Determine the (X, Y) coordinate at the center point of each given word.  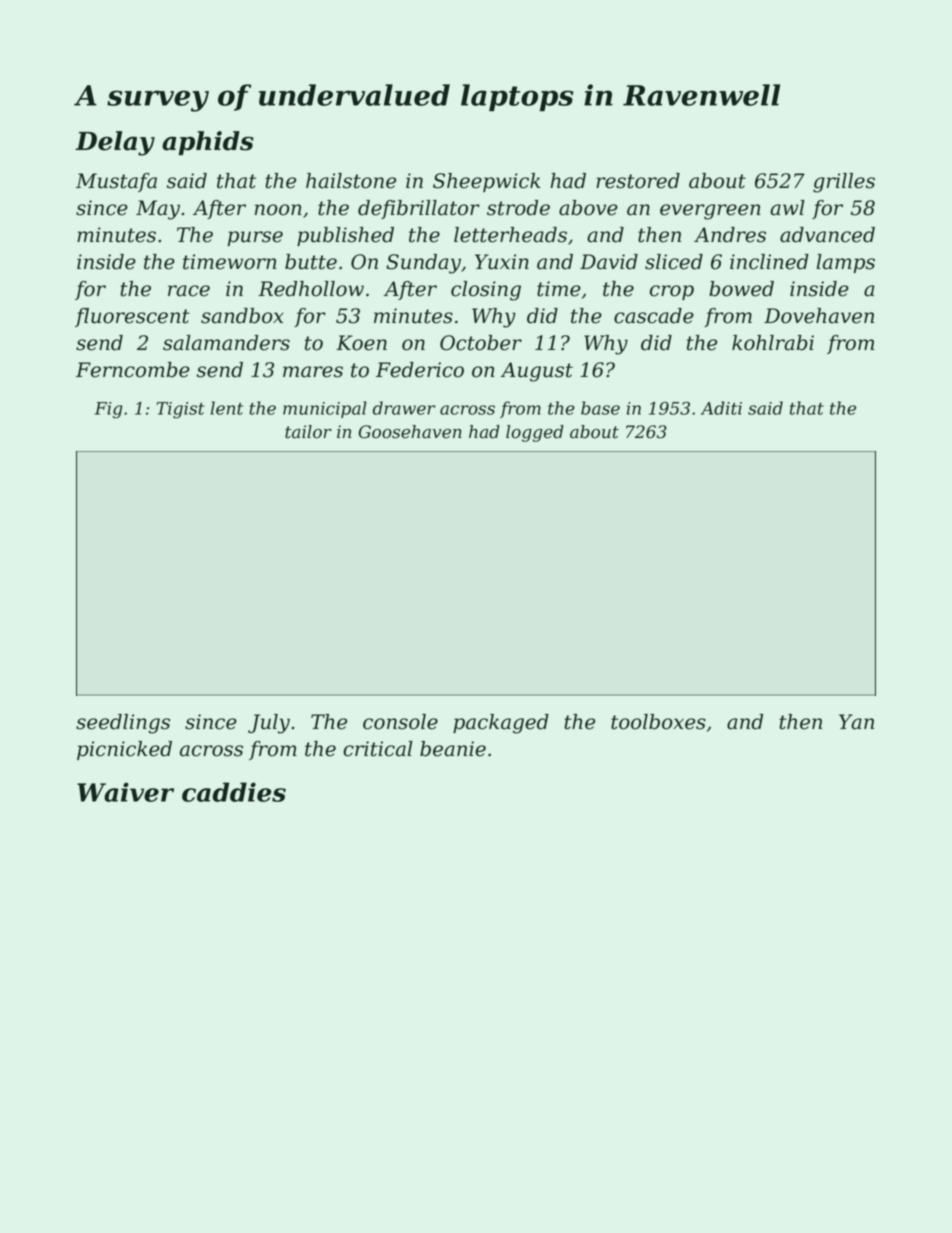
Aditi (721, 408)
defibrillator (419, 209)
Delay (115, 143)
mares (313, 372)
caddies (234, 792)
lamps (845, 263)
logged (535, 433)
